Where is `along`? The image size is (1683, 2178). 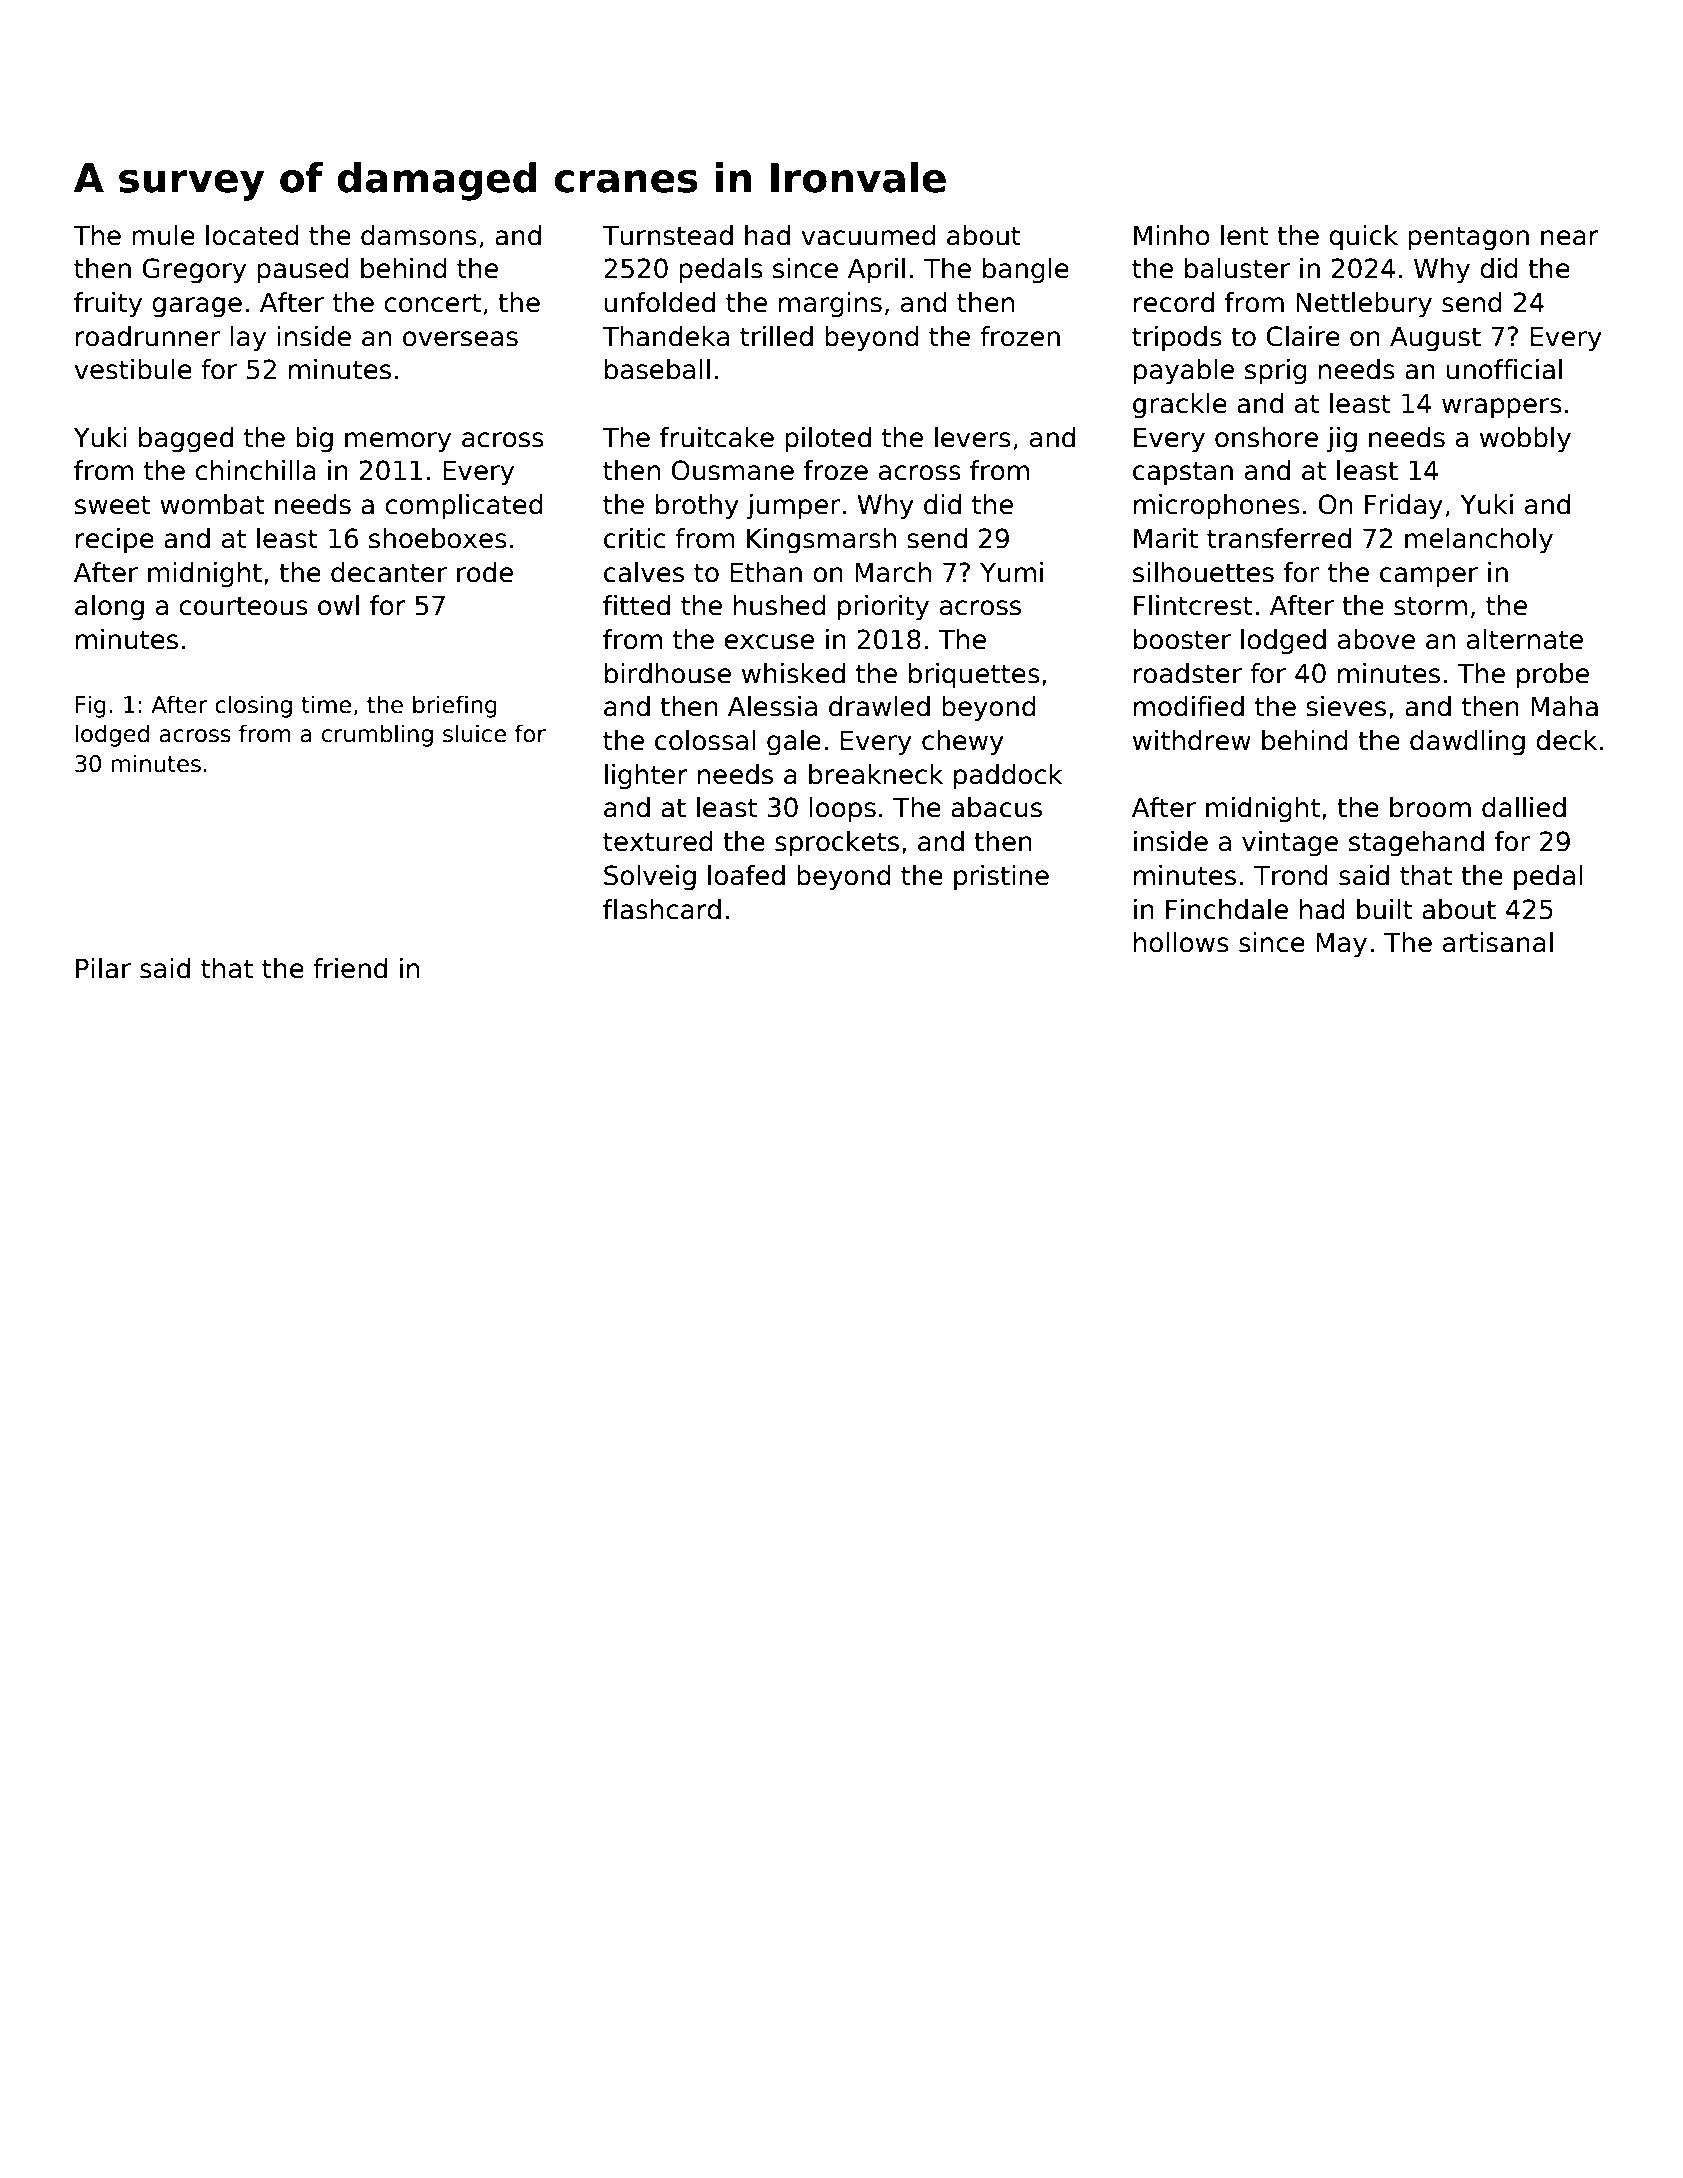 along is located at coordinates (109, 608).
